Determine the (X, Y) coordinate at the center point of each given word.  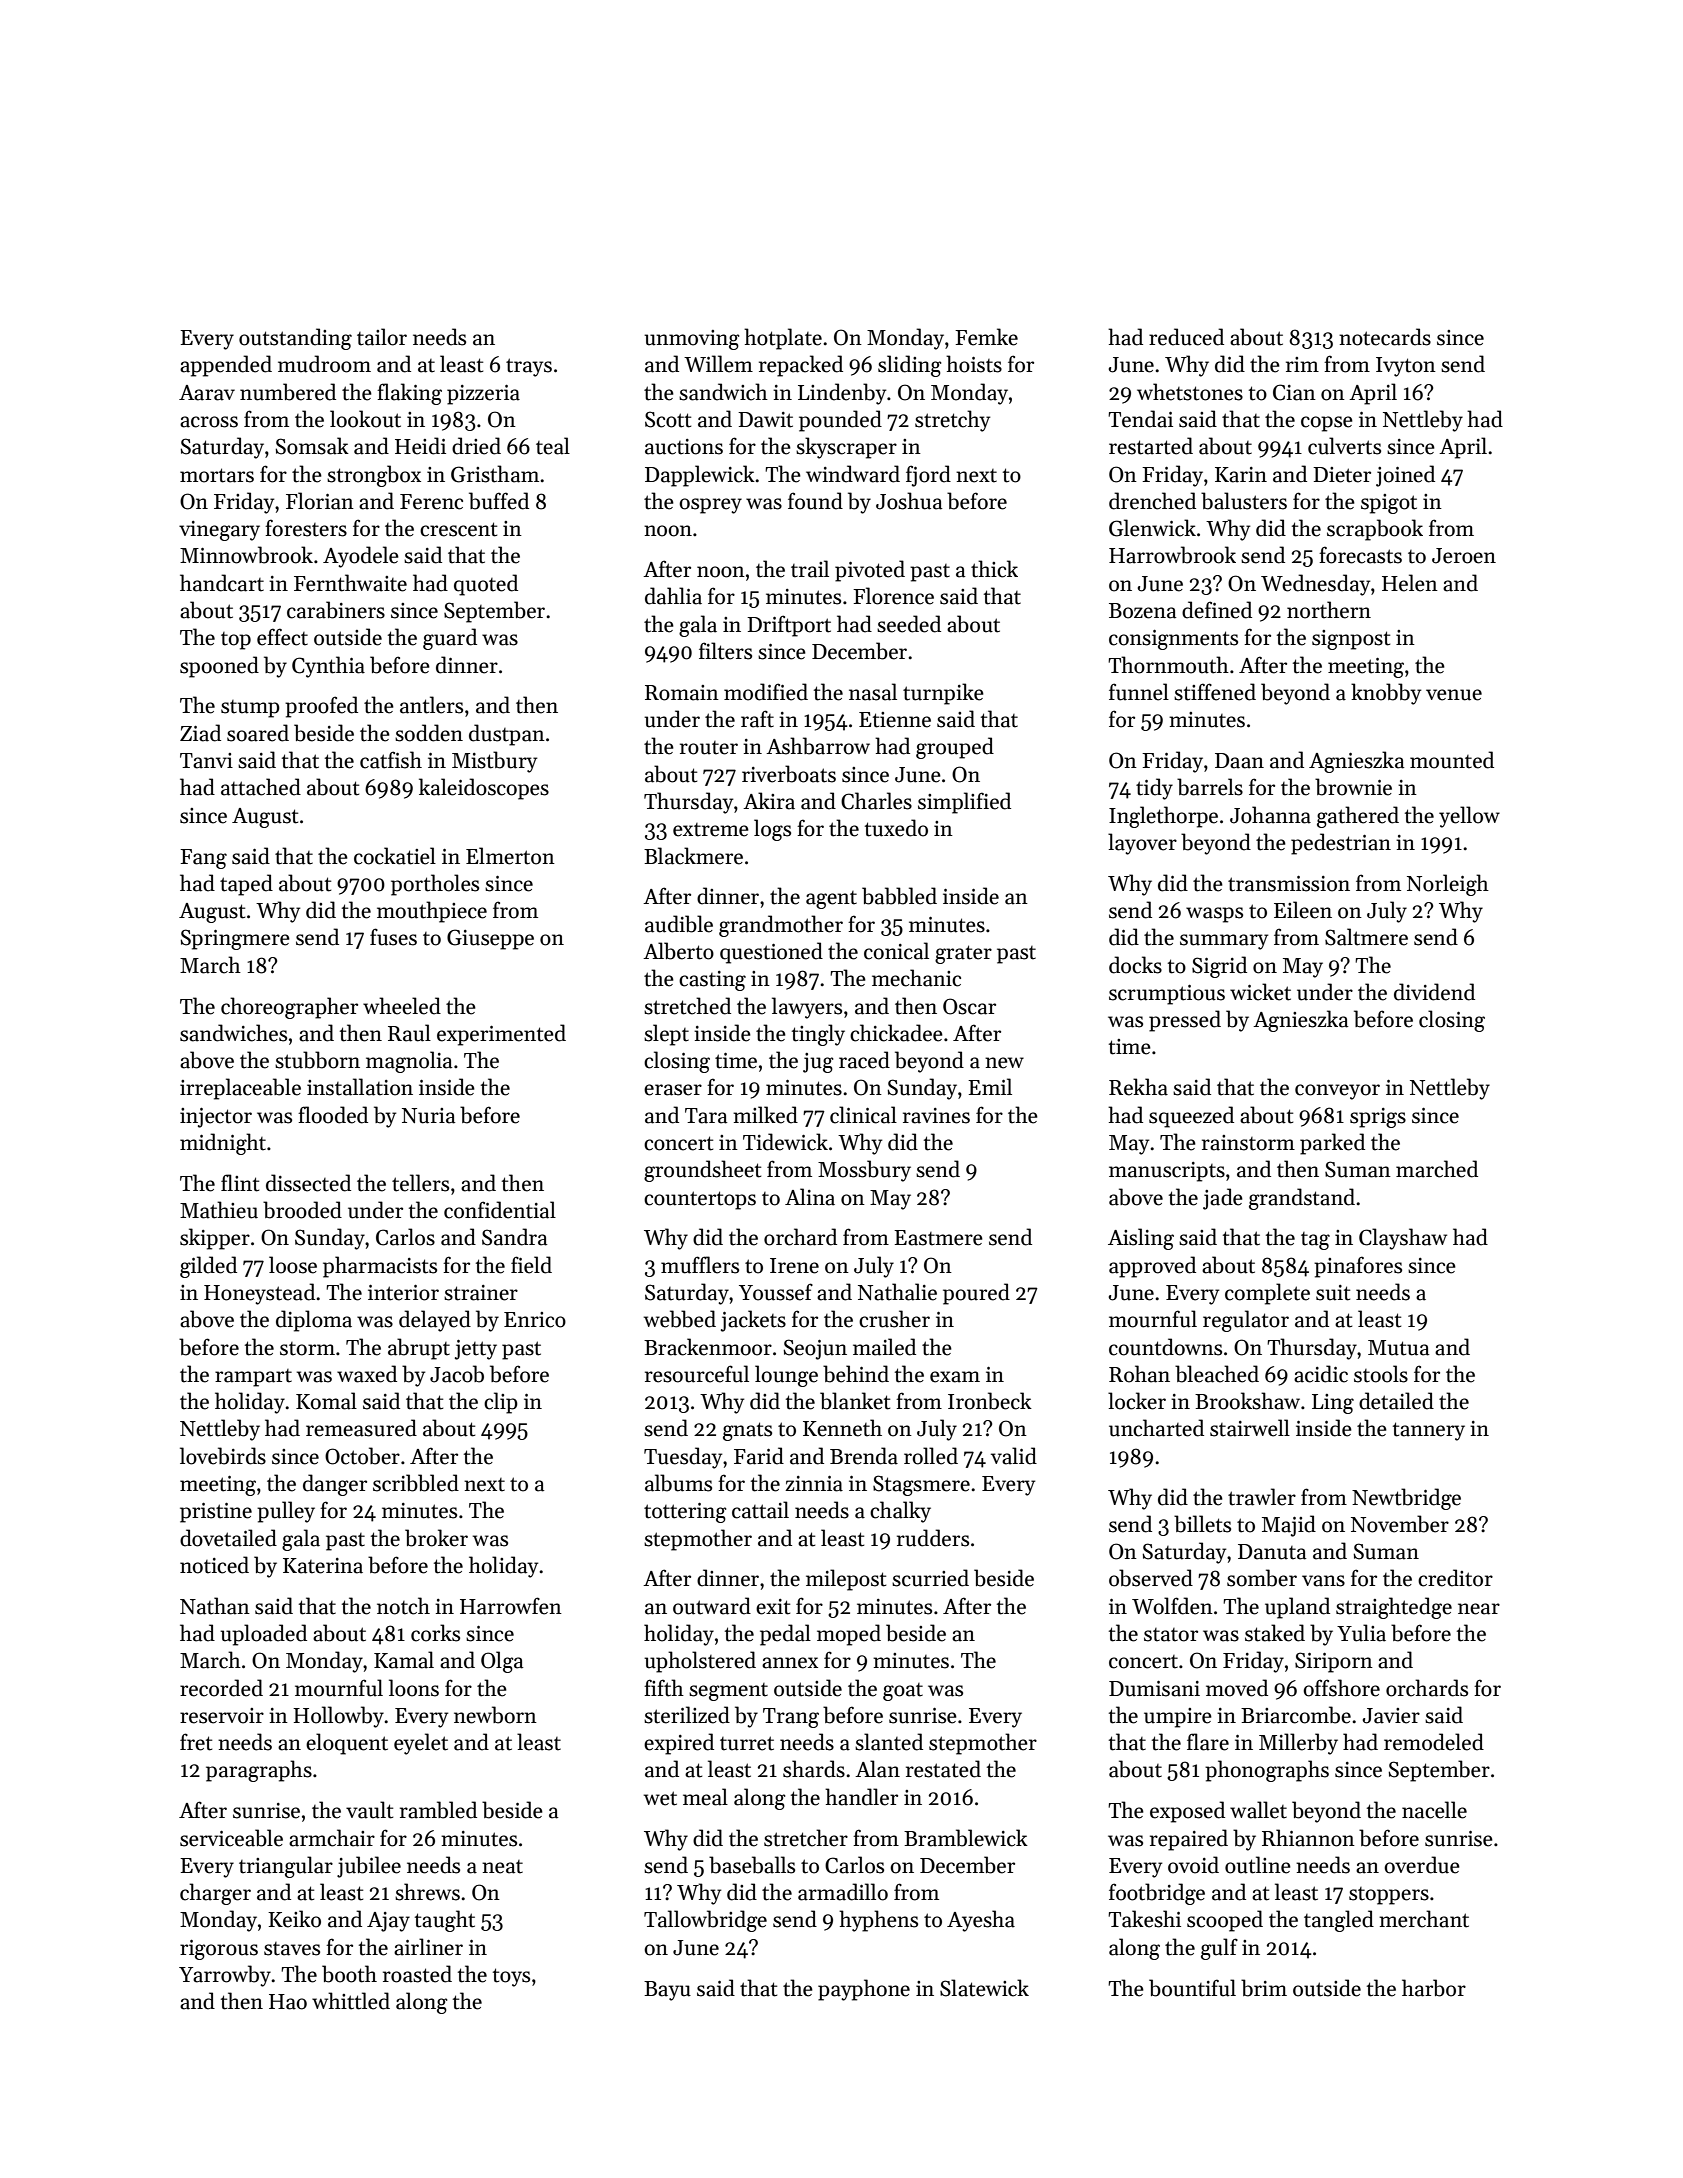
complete (1267, 1294)
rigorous (219, 1950)
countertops (700, 1200)
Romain (682, 693)
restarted (1151, 446)
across (209, 422)
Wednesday (1315, 585)
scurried (930, 1578)
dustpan (507, 735)
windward (853, 474)
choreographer (289, 1008)
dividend (1434, 992)
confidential (500, 1210)
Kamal (404, 1660)
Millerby (1298, 1744)
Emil (990, 1086)
